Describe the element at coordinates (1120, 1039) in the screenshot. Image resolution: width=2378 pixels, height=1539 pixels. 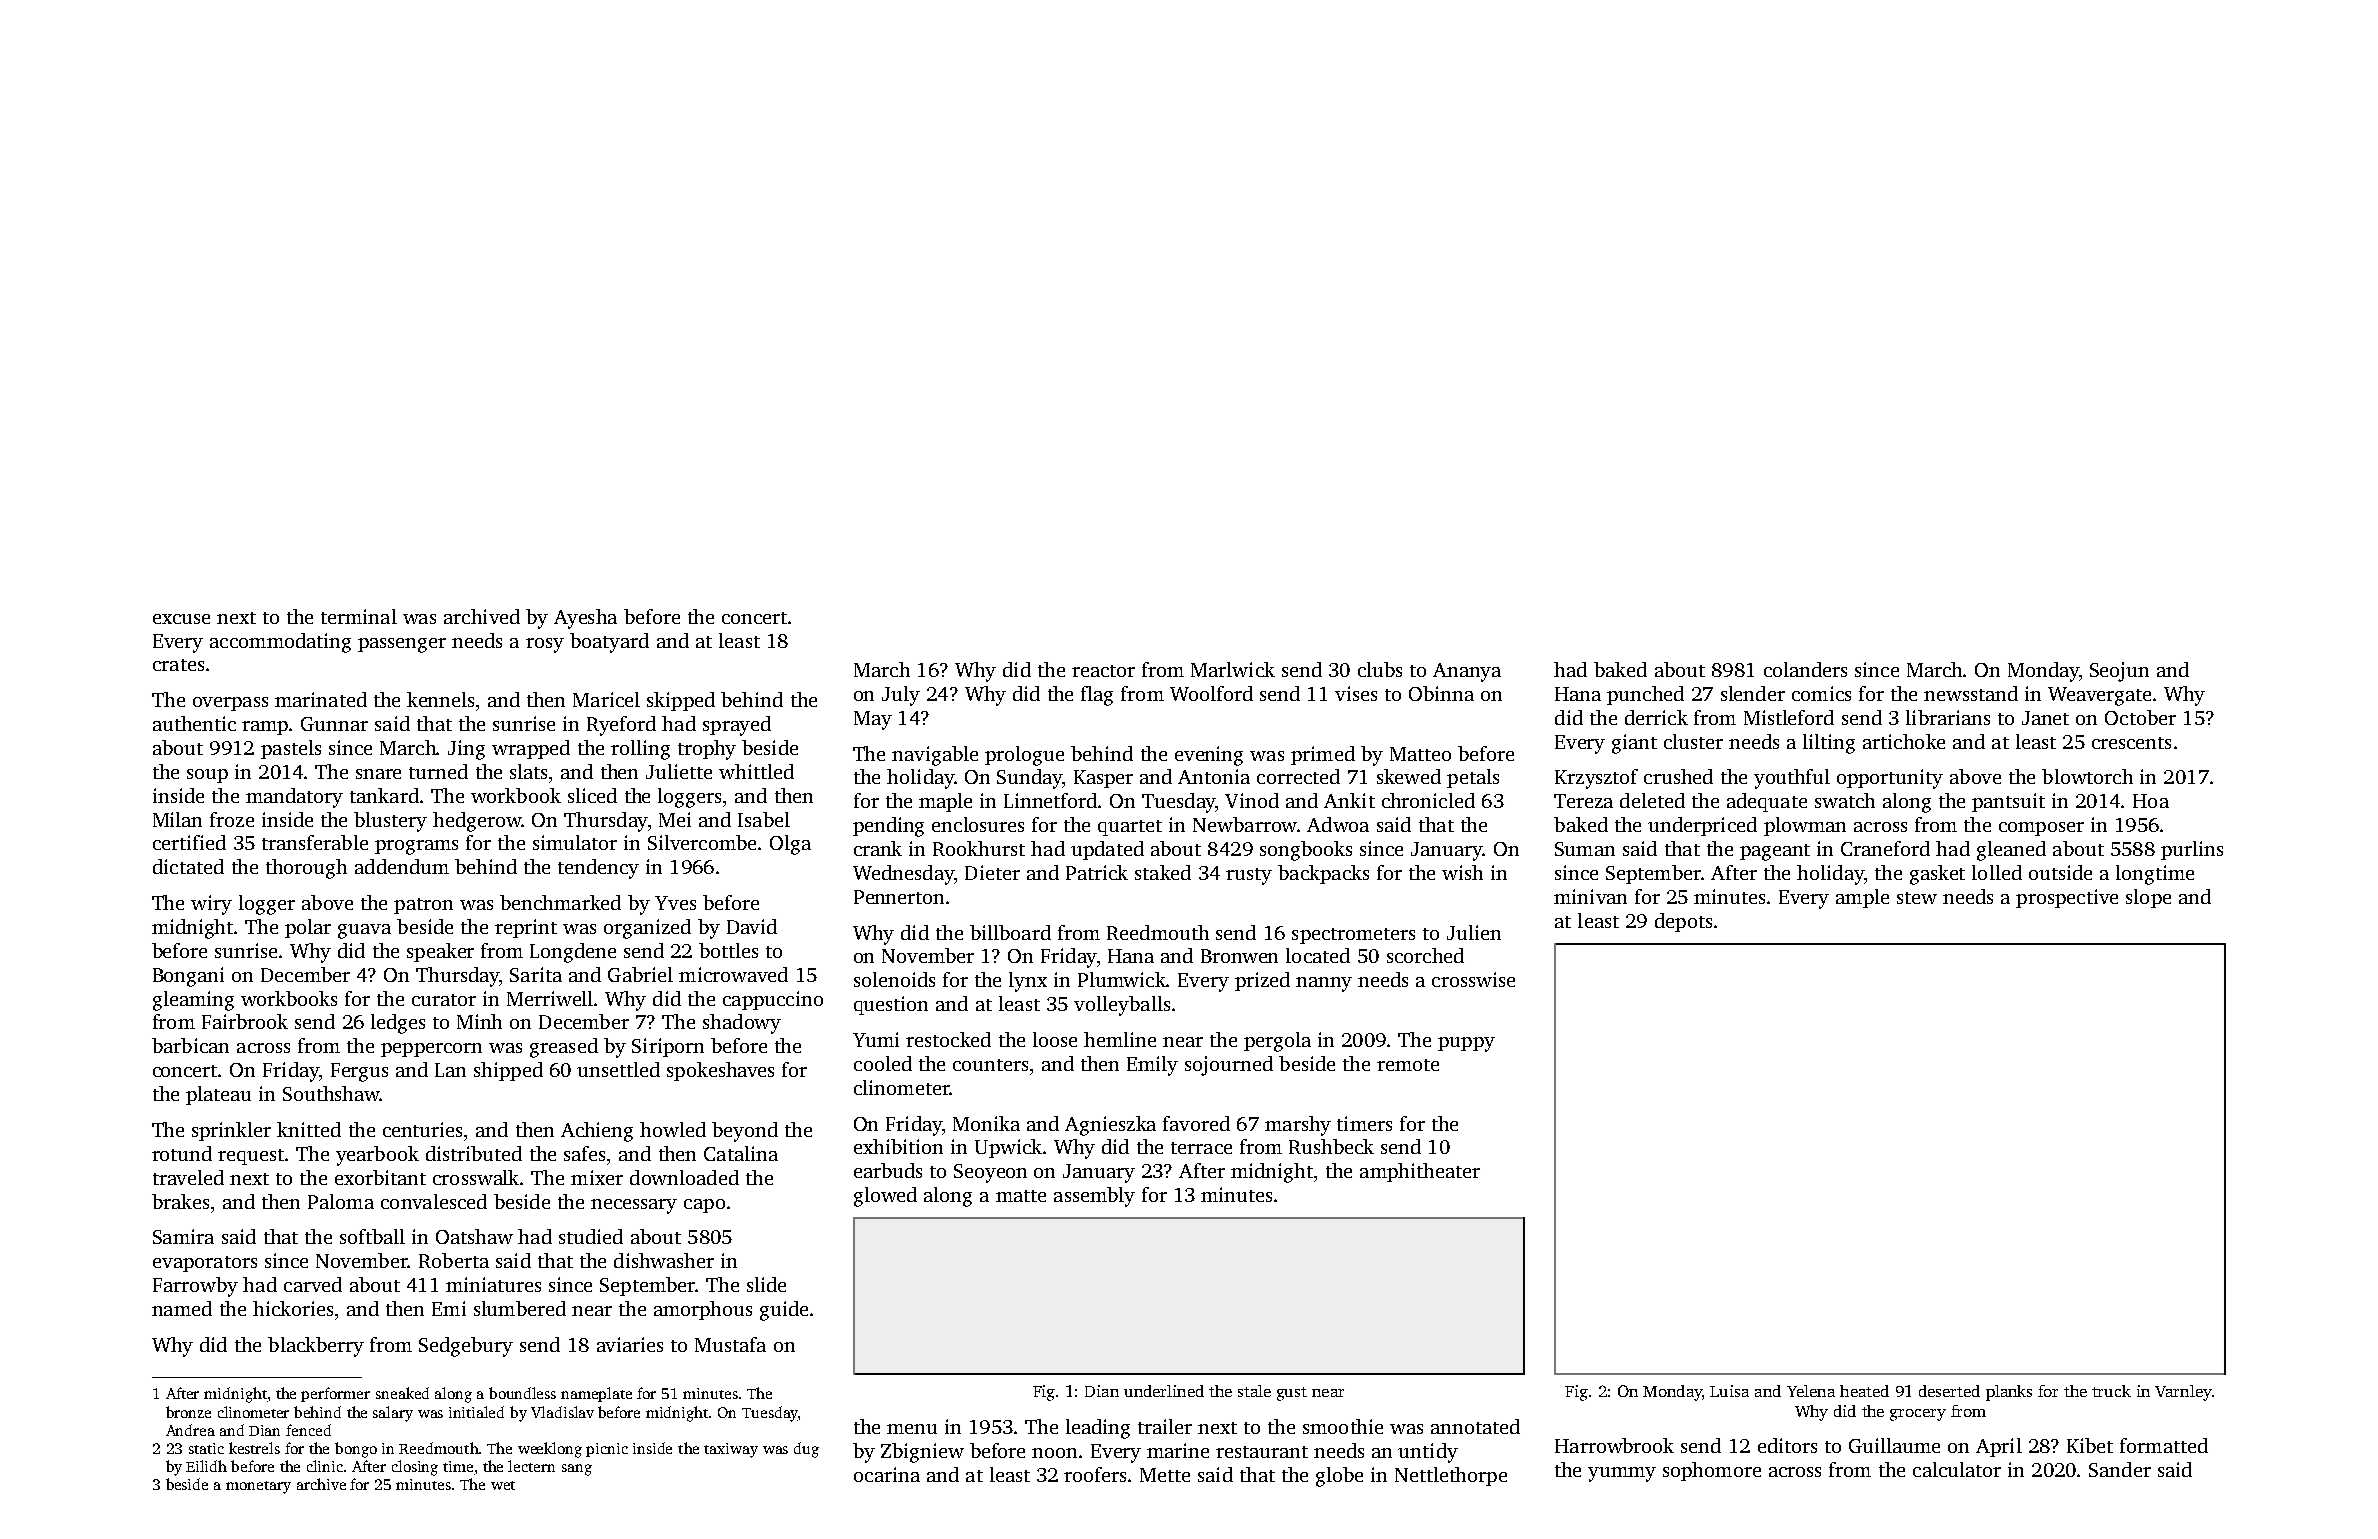
I see `hemline` at that location.
